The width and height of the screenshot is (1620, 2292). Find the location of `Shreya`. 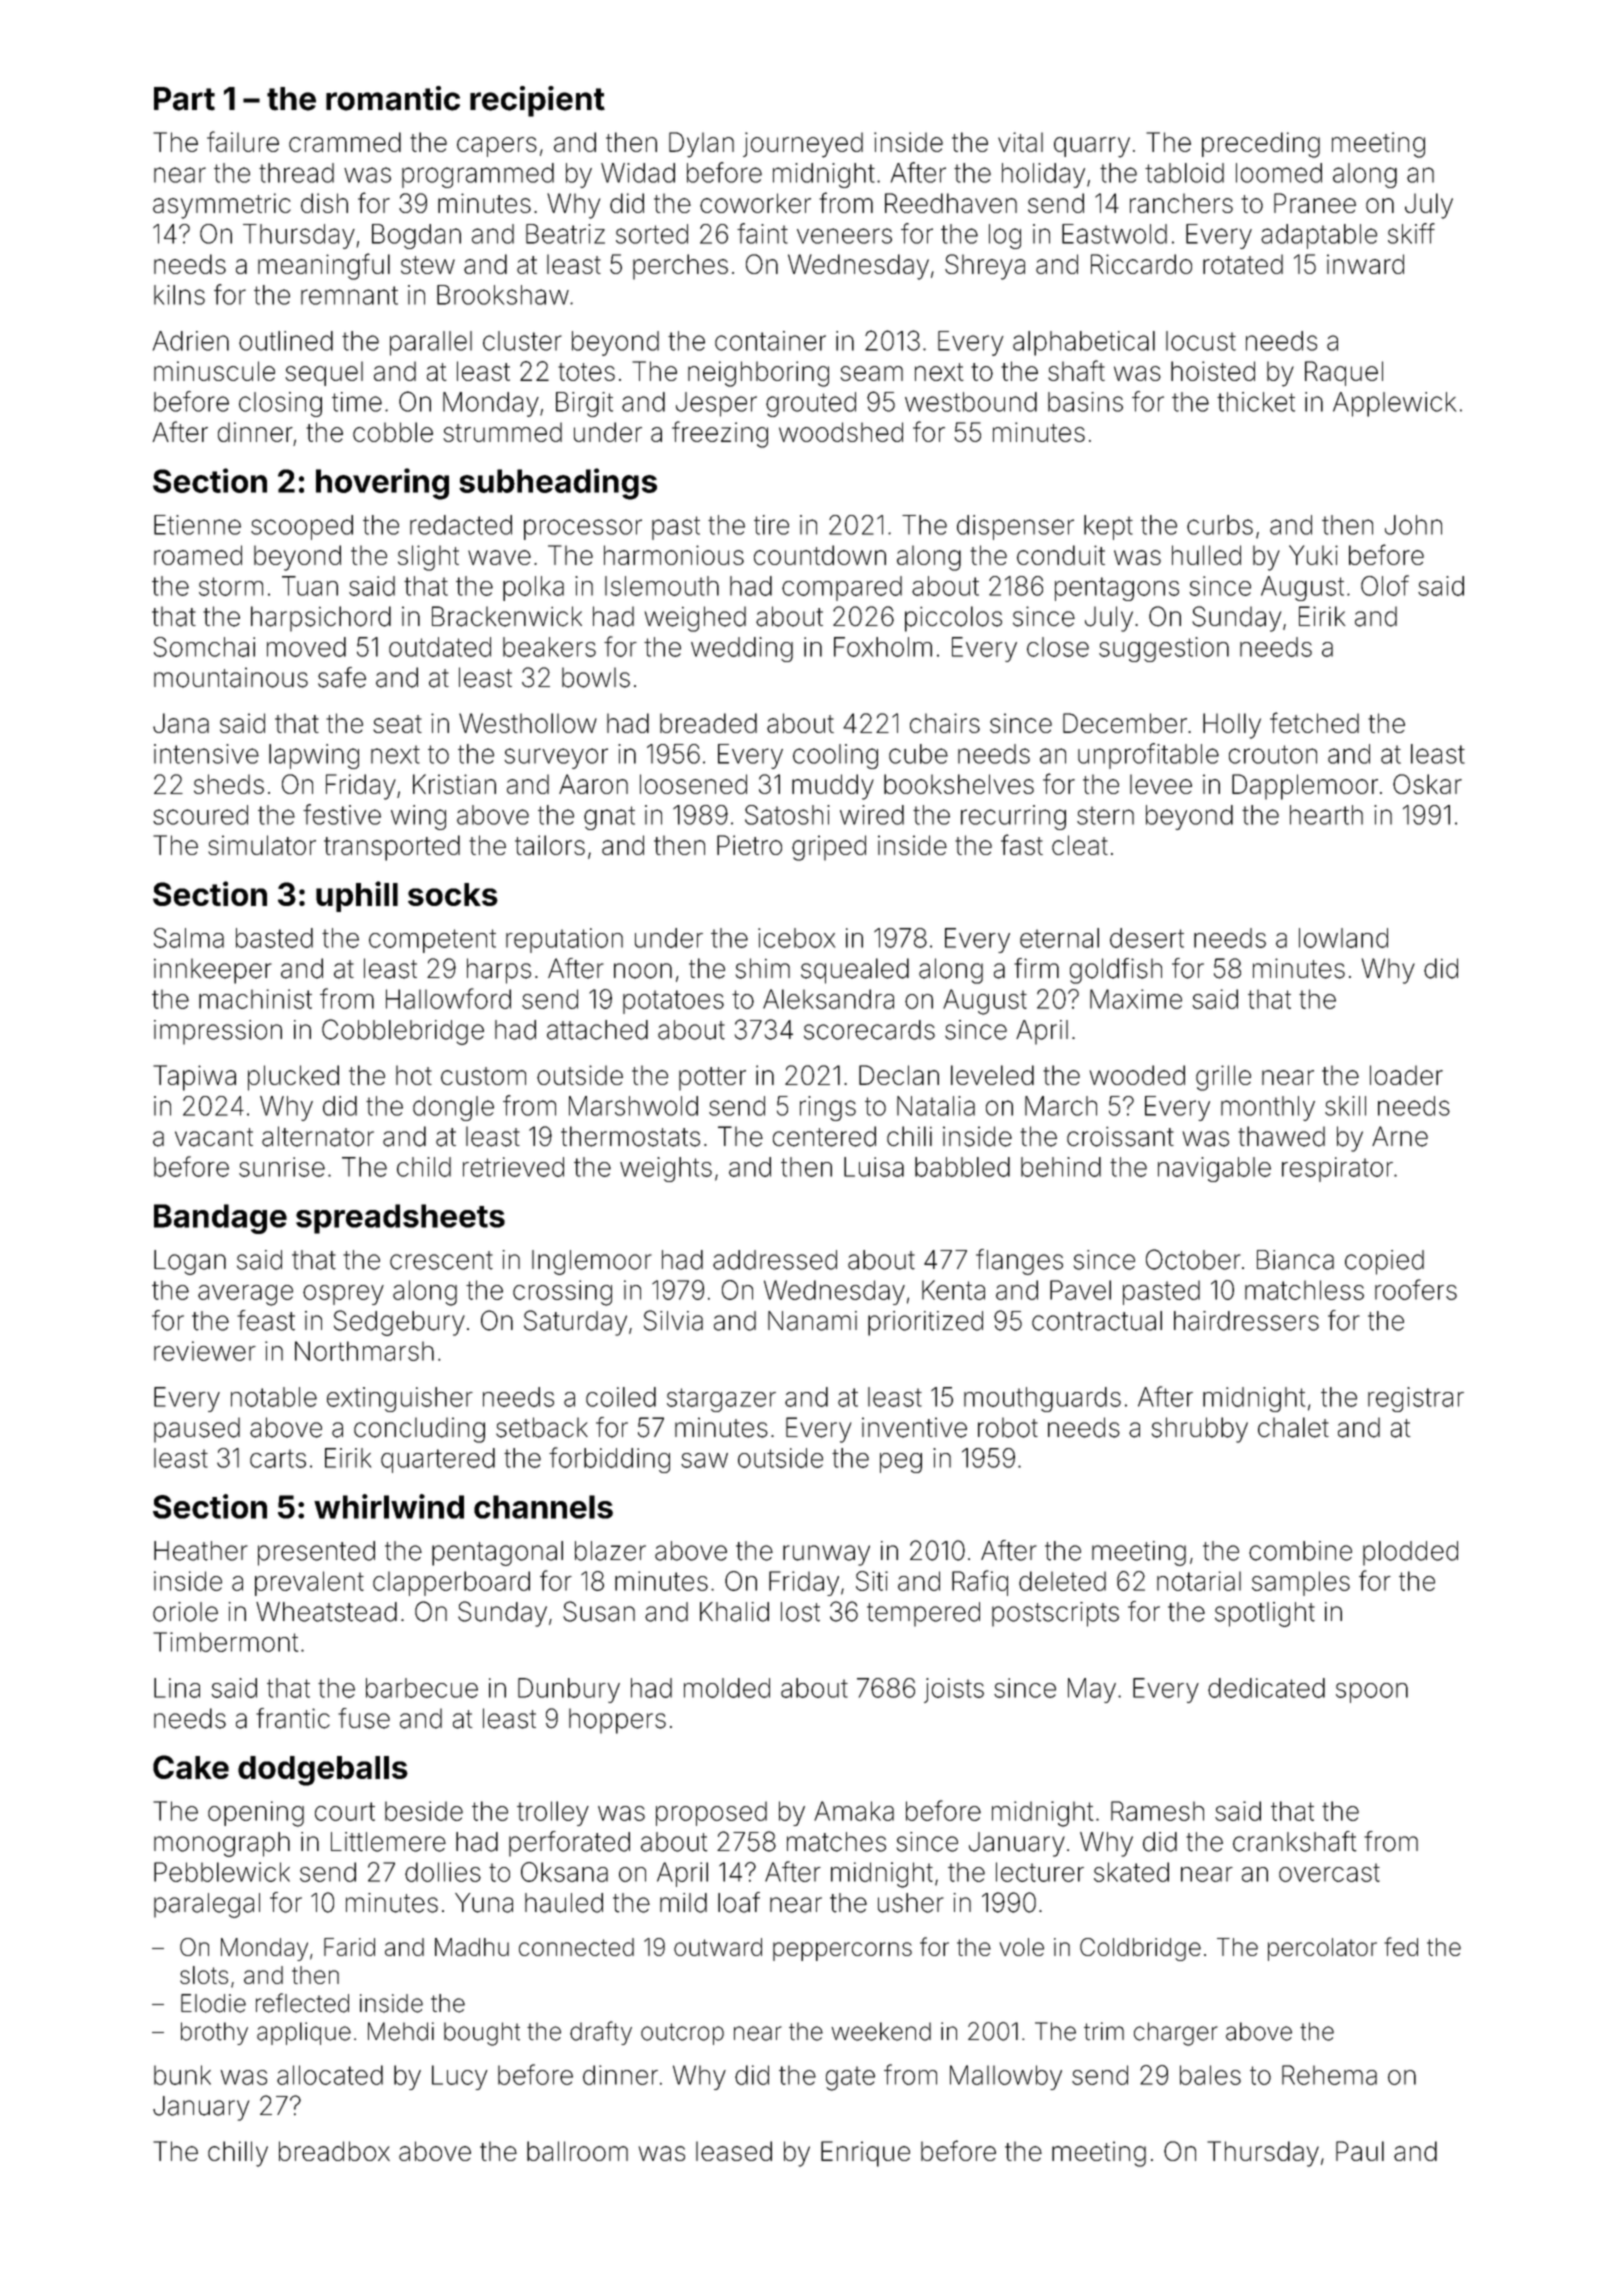

Shreya is located at coordinates (985, 267).
